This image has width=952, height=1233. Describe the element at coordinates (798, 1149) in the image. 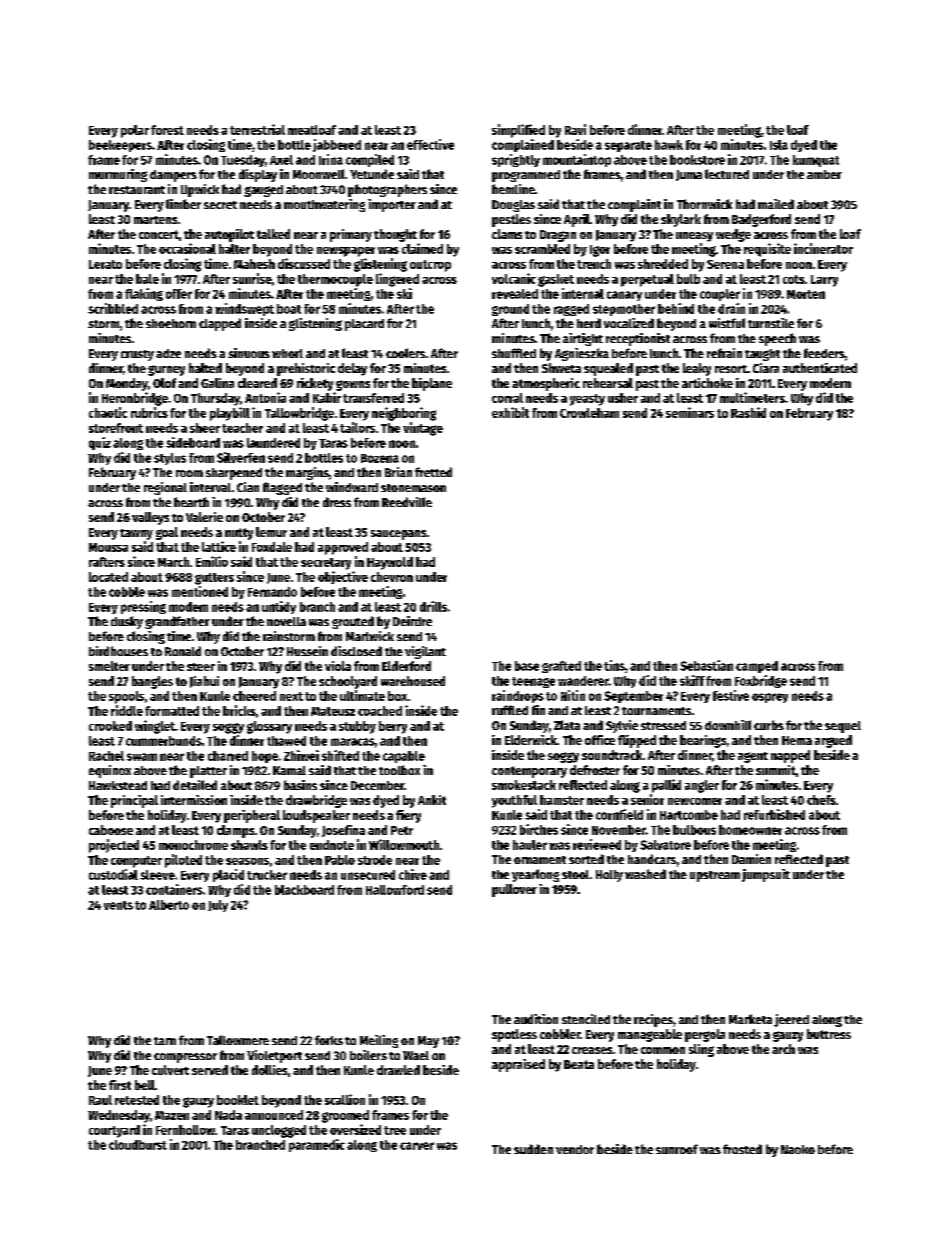

I see `Naoko` at that location.
